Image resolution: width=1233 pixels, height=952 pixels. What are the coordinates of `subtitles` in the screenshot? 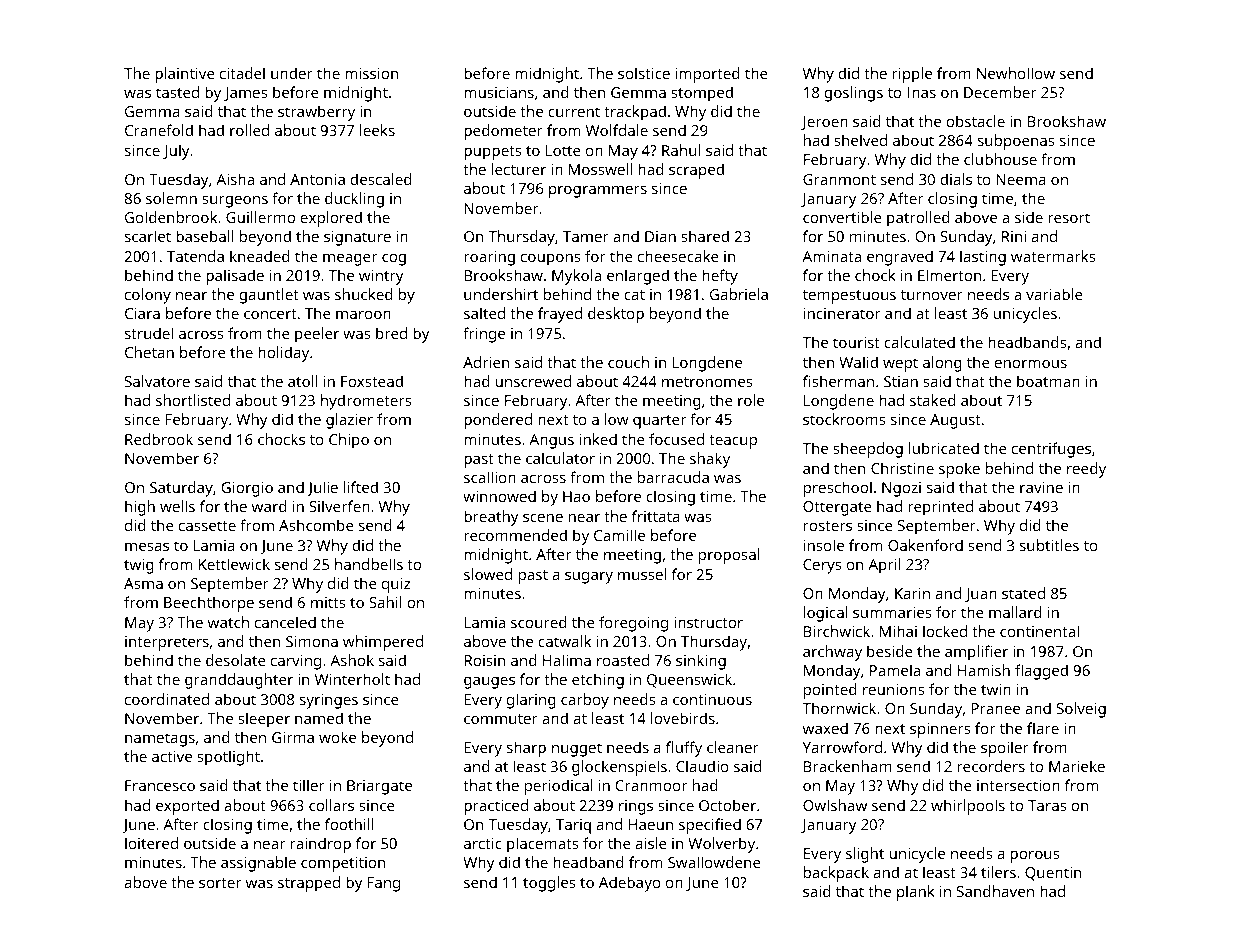 It's located at (1049, 545).
